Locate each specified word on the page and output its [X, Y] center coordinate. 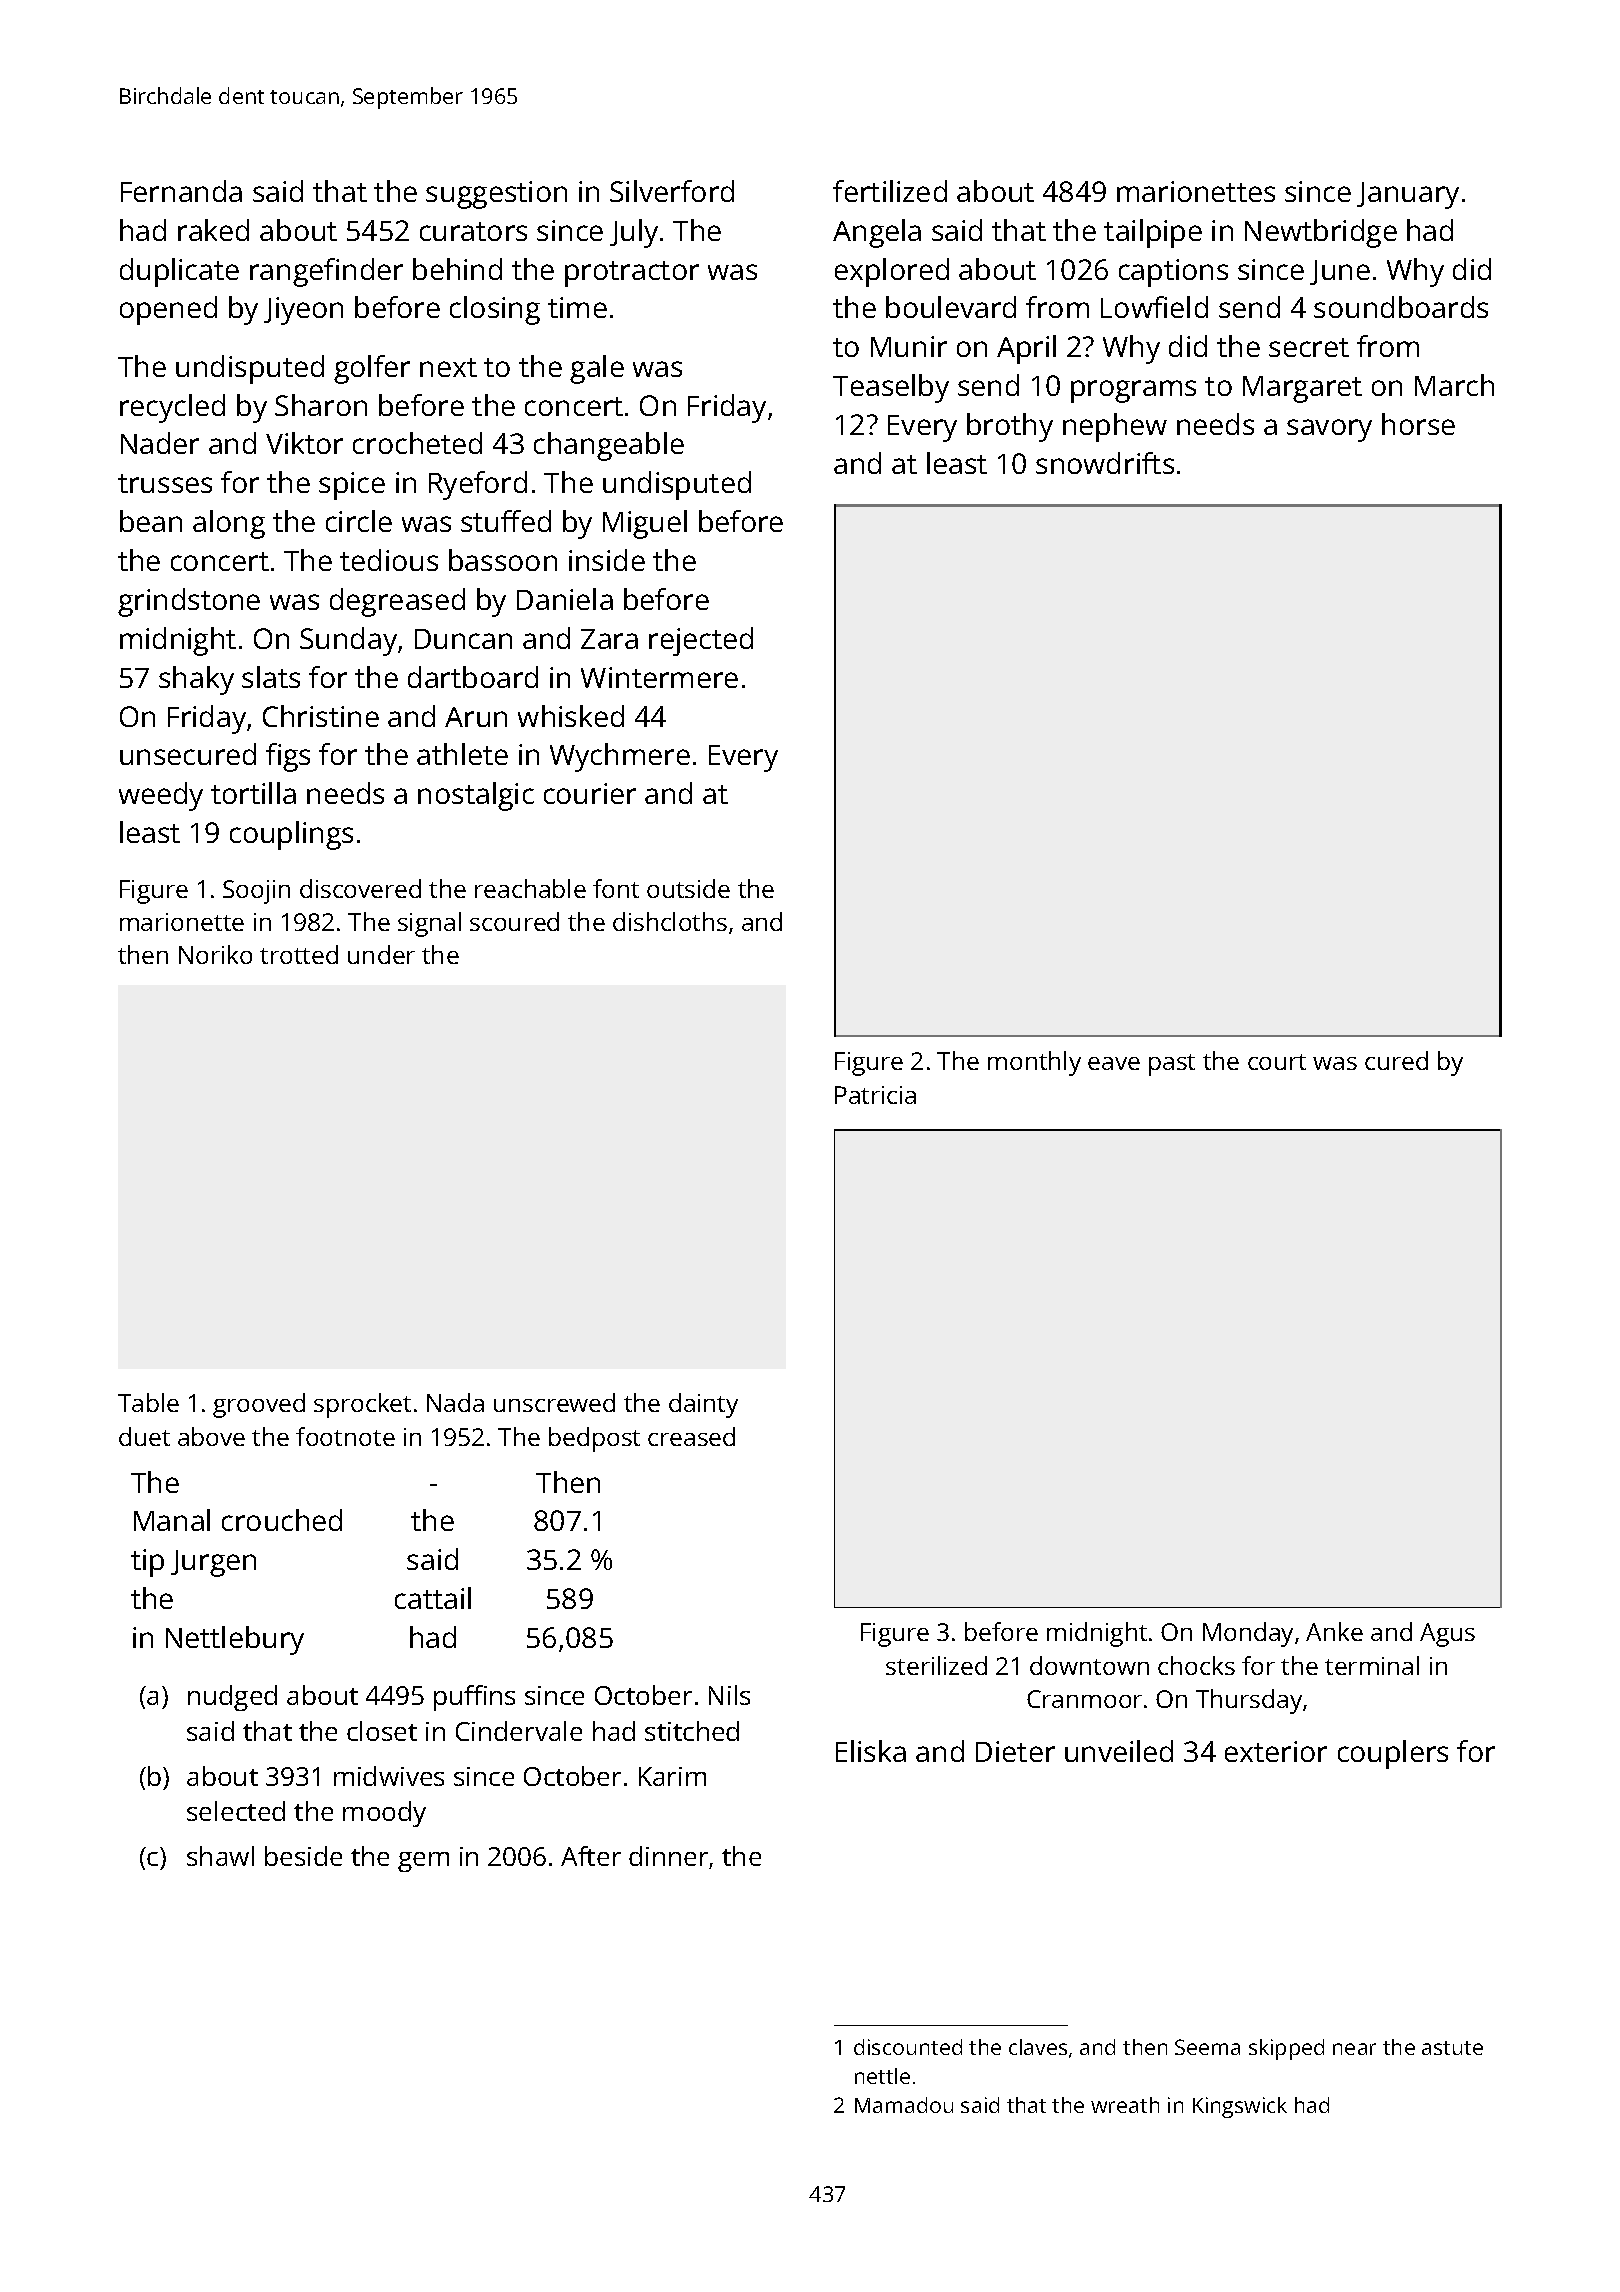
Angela [877, 233]
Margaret [1302, 389]
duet [144, 1436]
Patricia [875, 1095]
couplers [1393, 1754]
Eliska [871, 1751]
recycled [172, 408]
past [1172, 1065]
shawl [220, 1856]
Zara [609, 639]
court [1277, 1062]
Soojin [256, 892]
